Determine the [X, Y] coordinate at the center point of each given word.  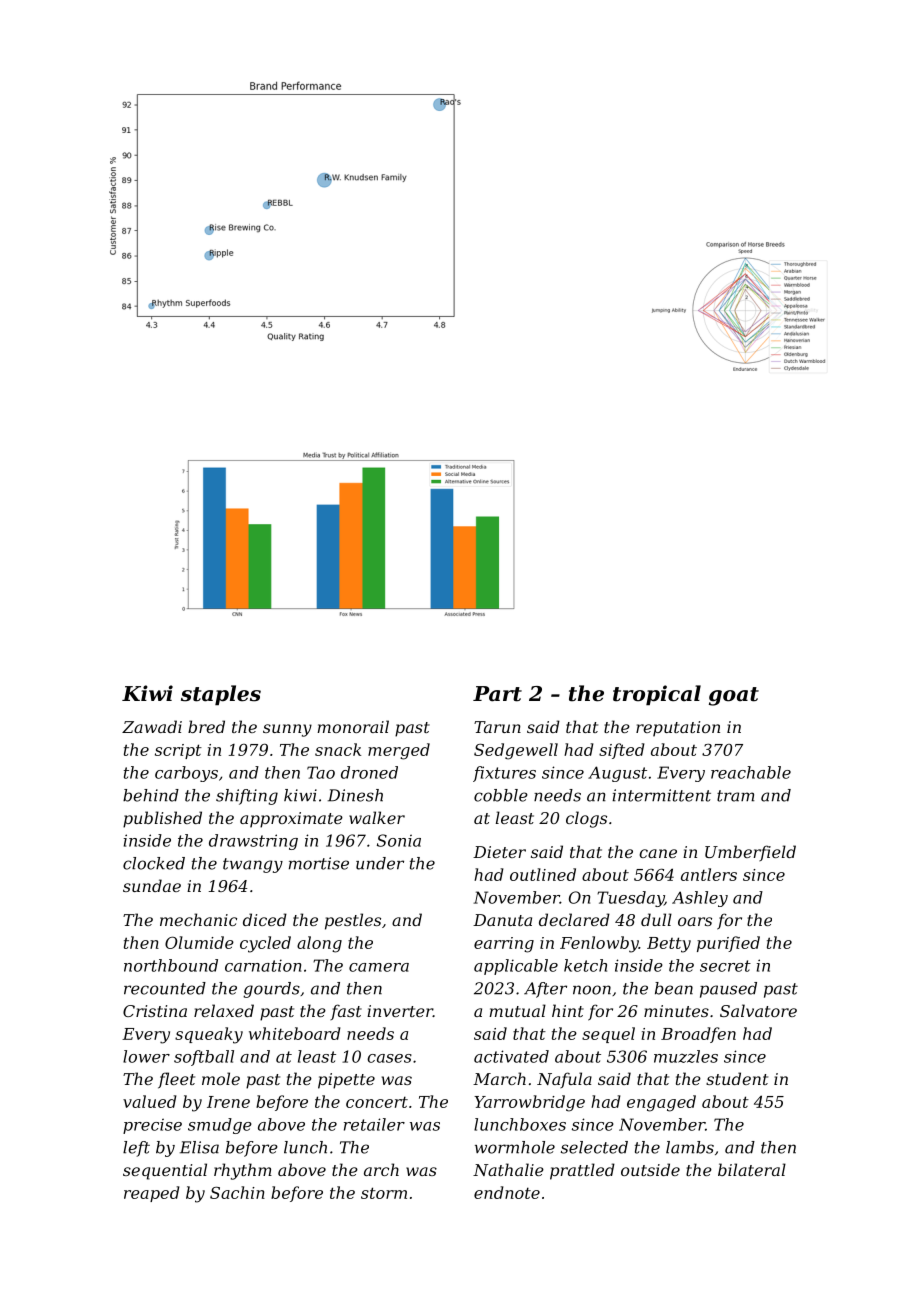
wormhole [515, 1147]
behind [151, 795]
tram [736, 796]
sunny [287, 730]
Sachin [237, 1192]
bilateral [752, 1169]
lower [146, 1056]
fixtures [504, 774]
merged [399, 751]
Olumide [199, 942]
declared [574, 919]
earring [504, 945]
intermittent [661, 795]
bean [674, 988]
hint [568, 1010]
